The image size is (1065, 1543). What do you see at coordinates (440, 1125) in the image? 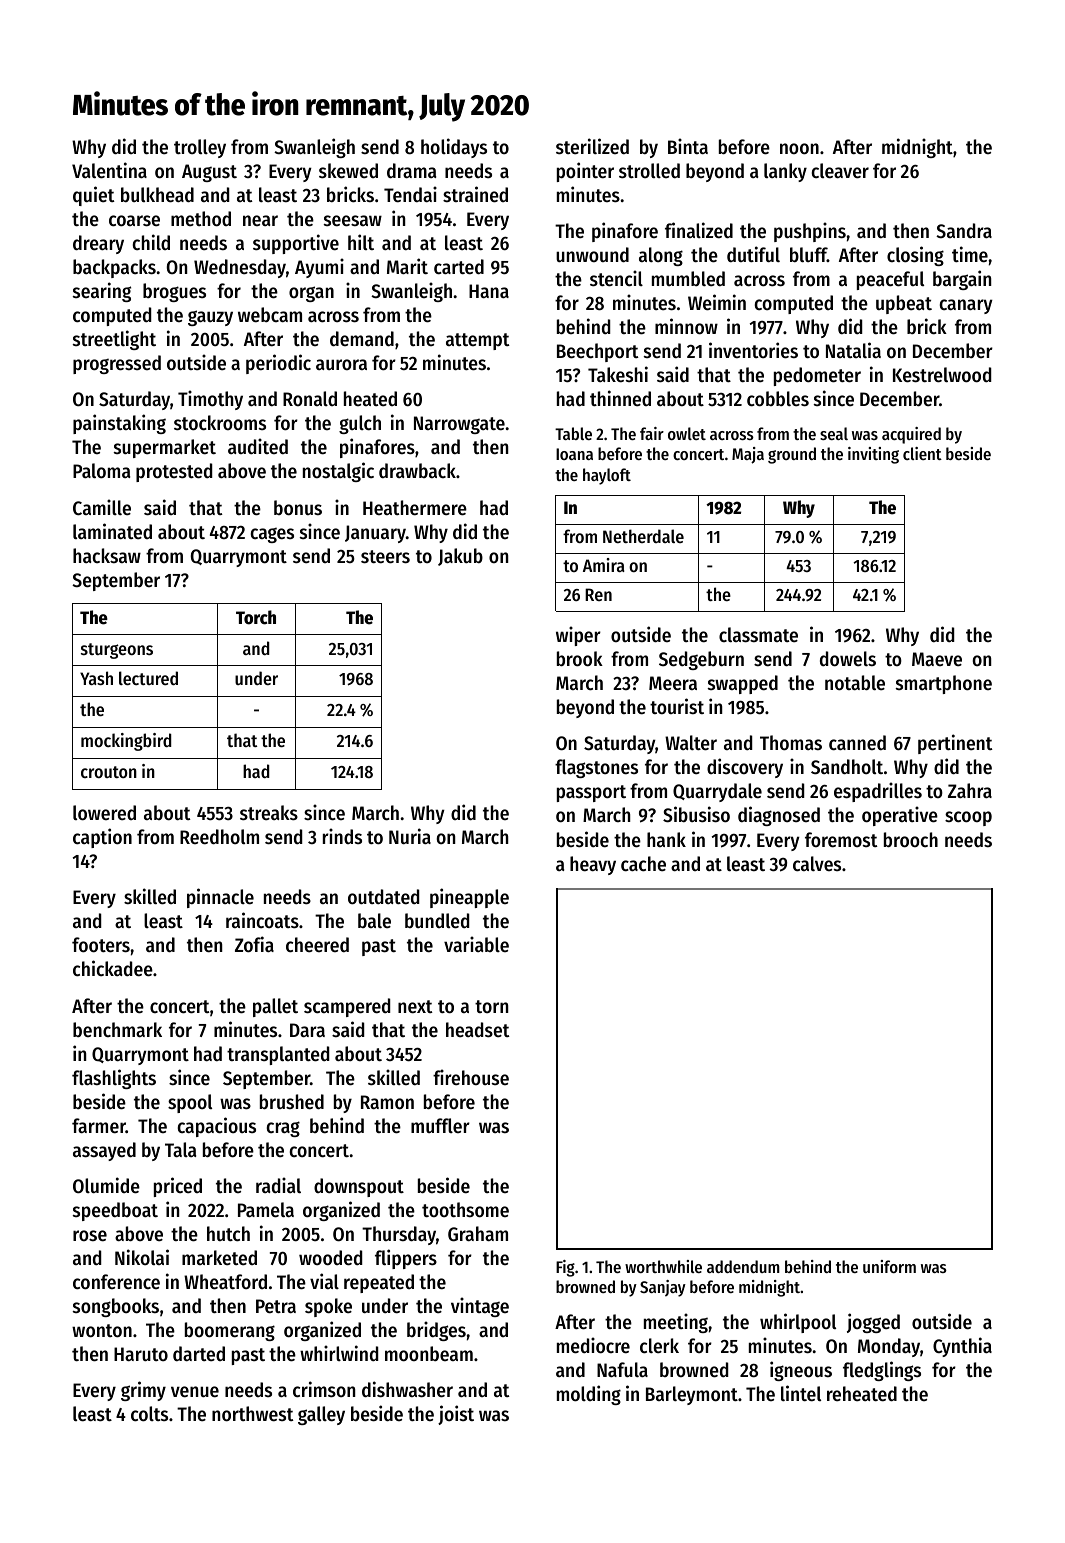
I see `muffler` at bounding box center [440, 1125].
